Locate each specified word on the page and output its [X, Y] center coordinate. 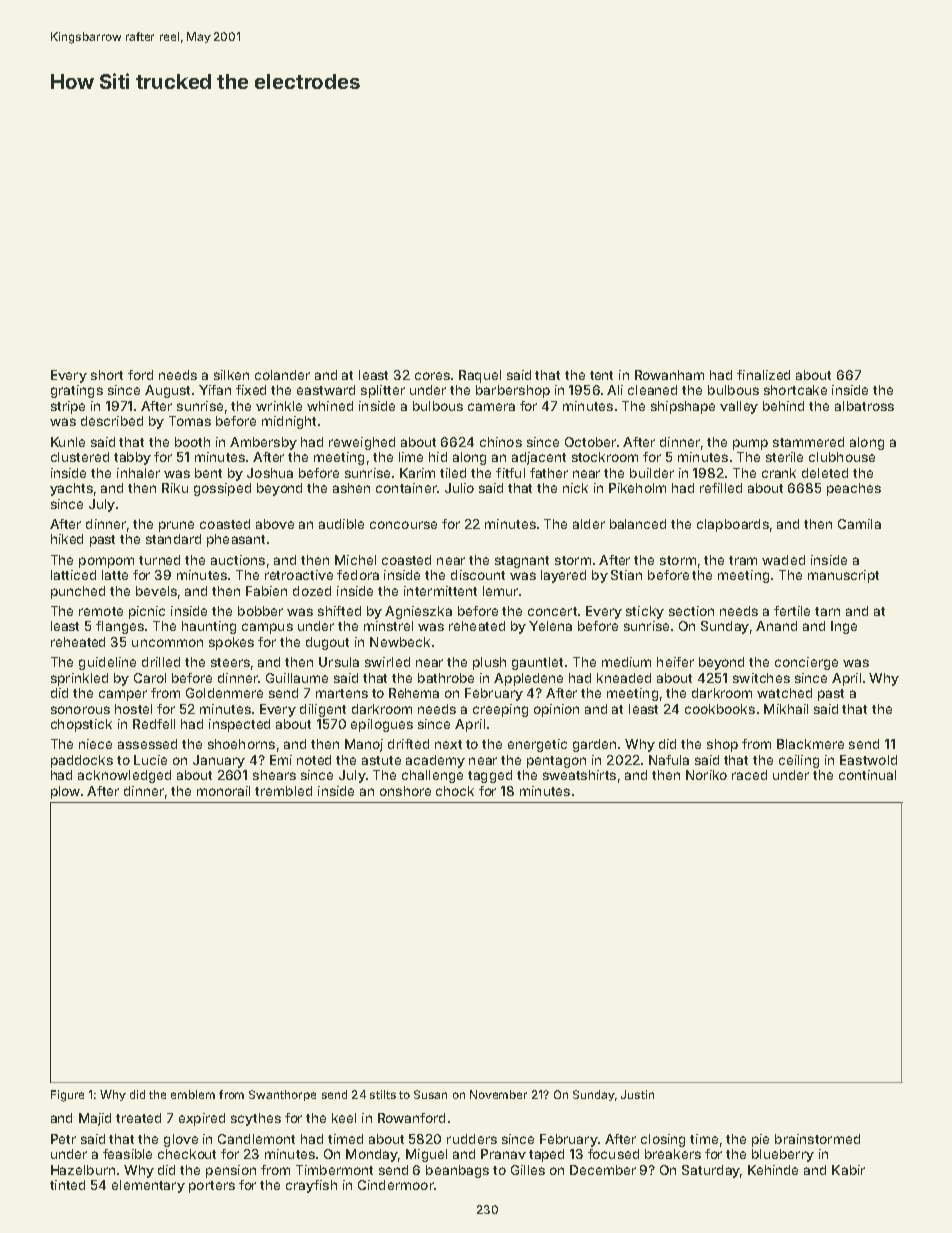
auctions [238, 560]
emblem [193, 1094]
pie [760, 1140]
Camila [859, 524]
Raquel [480, 376]
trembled [283, 791]
